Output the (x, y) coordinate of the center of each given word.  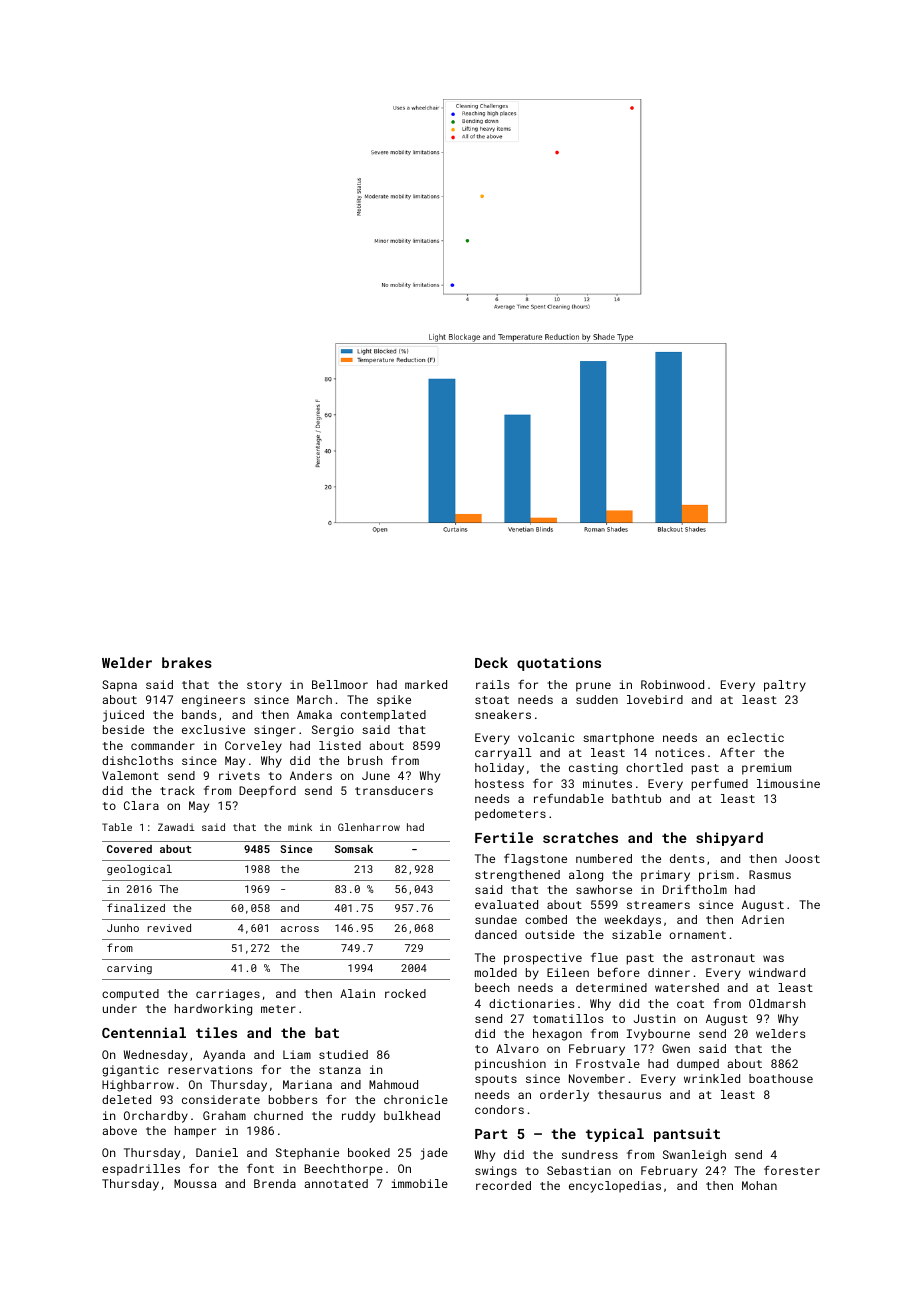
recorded (503, 1185)
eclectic (755, 737)
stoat (492, 700)
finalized (136, 907)
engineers (213, 701)
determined (611, 987)
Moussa (195, 1183)
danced (496, 934)
